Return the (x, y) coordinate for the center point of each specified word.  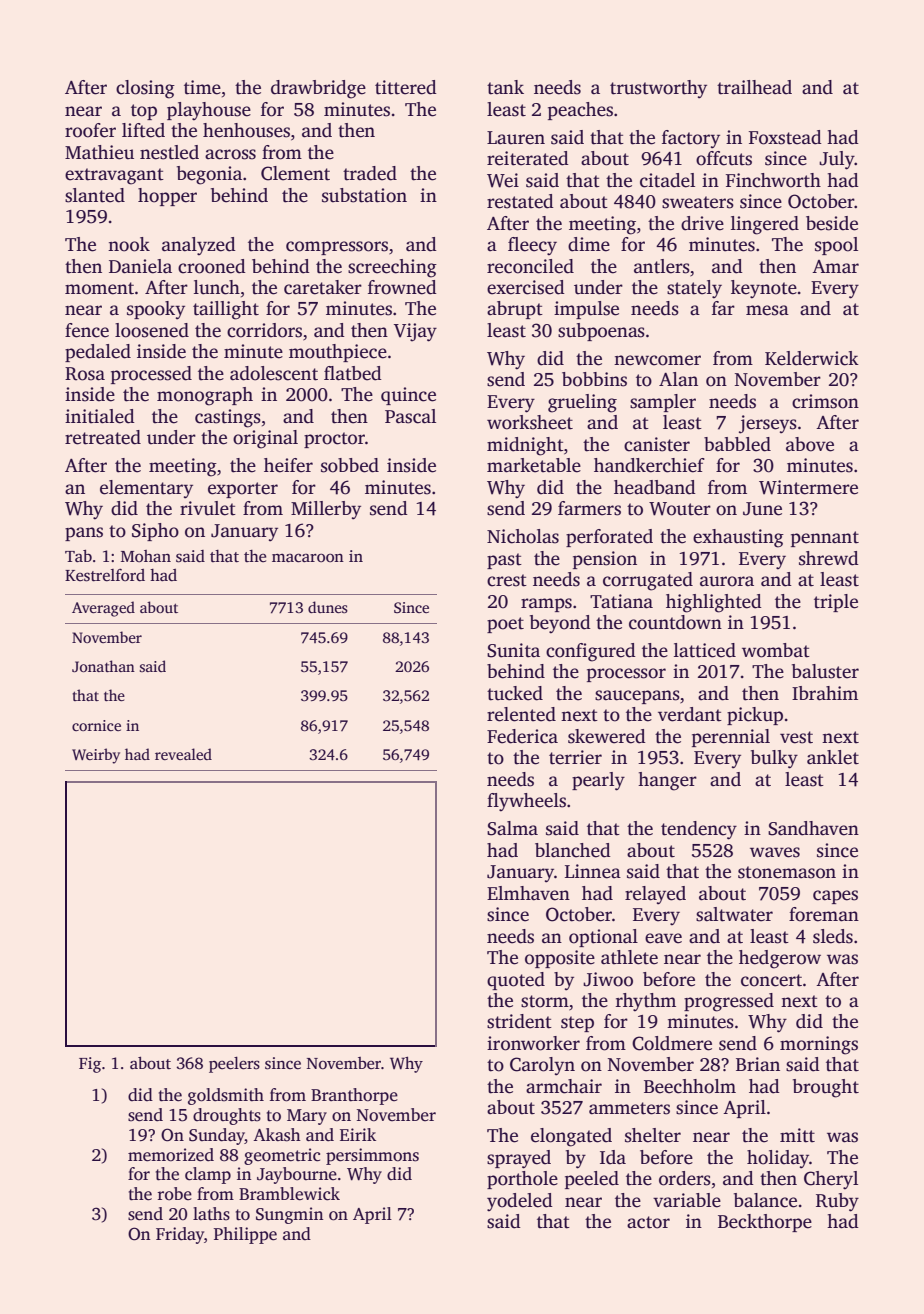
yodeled (520, 1202)
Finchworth (773, 180)
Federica (522, 736)
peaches (580, 111)
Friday (180, 1235)
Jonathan (103, 666)
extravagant (114, 176)
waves (775, 852)
